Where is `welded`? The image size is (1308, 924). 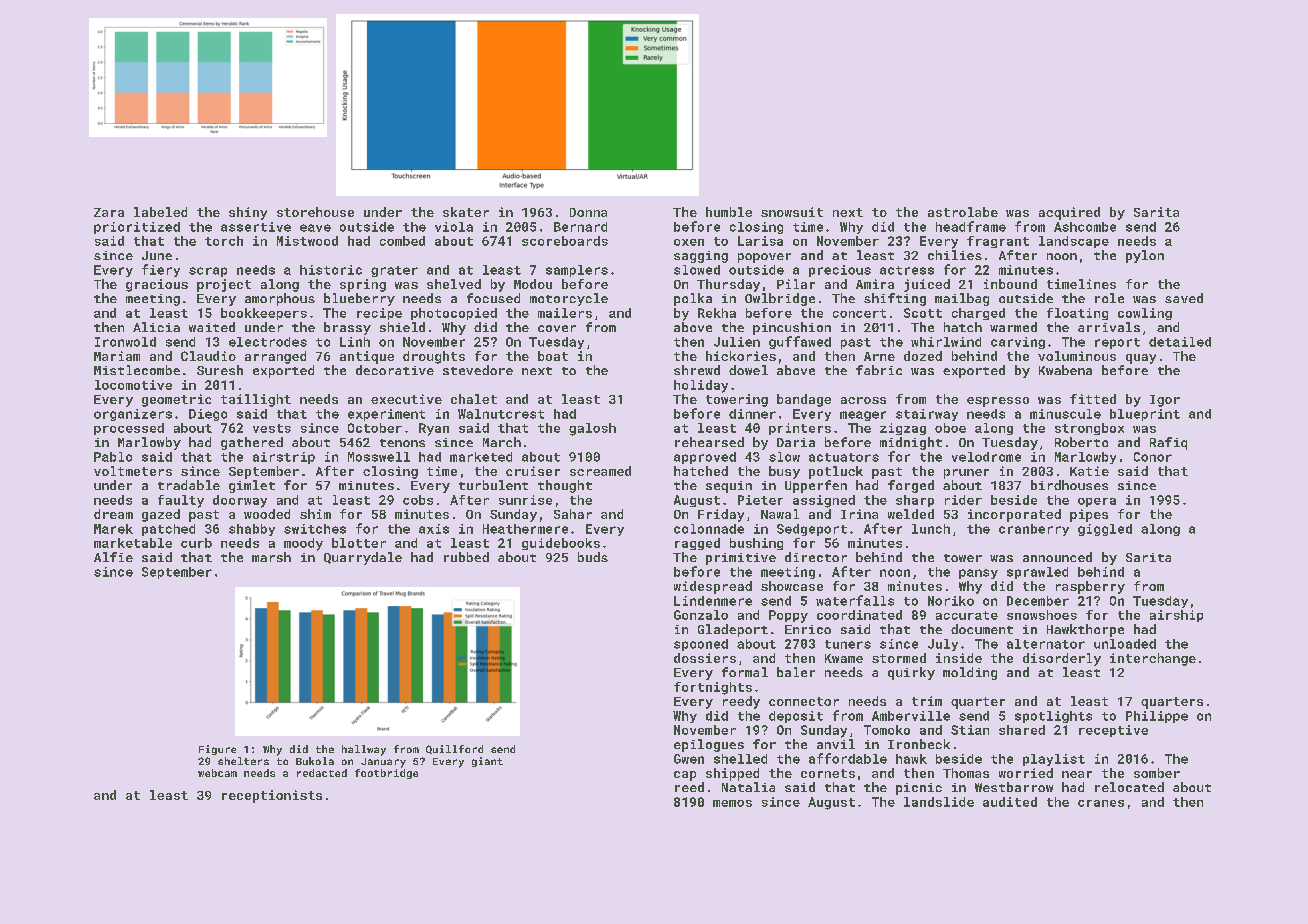
welded is located at coordinates (911, 514).
